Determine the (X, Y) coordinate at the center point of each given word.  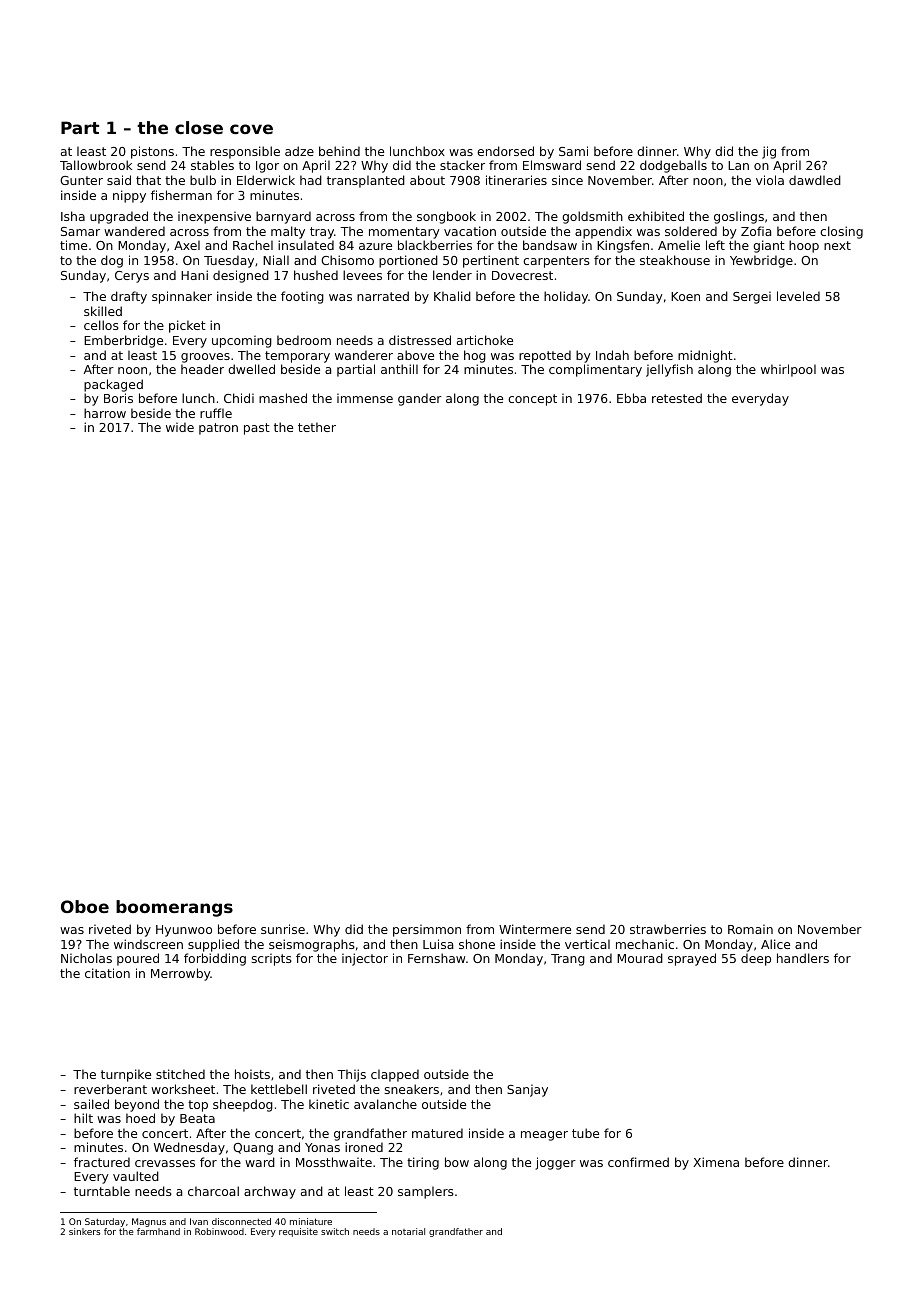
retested (677, 398)
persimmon (427, 930)
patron (218, 429)
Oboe (85, 906)
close (199, 127)
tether (317, 427)
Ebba (631, 398)
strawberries (668, 929)
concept (532, 400)
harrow (105, 413)
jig (769, 152)
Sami (573, 151)
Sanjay (527, 1090)
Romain (750, 929)
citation (107, 973)
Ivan (199, 1221)
